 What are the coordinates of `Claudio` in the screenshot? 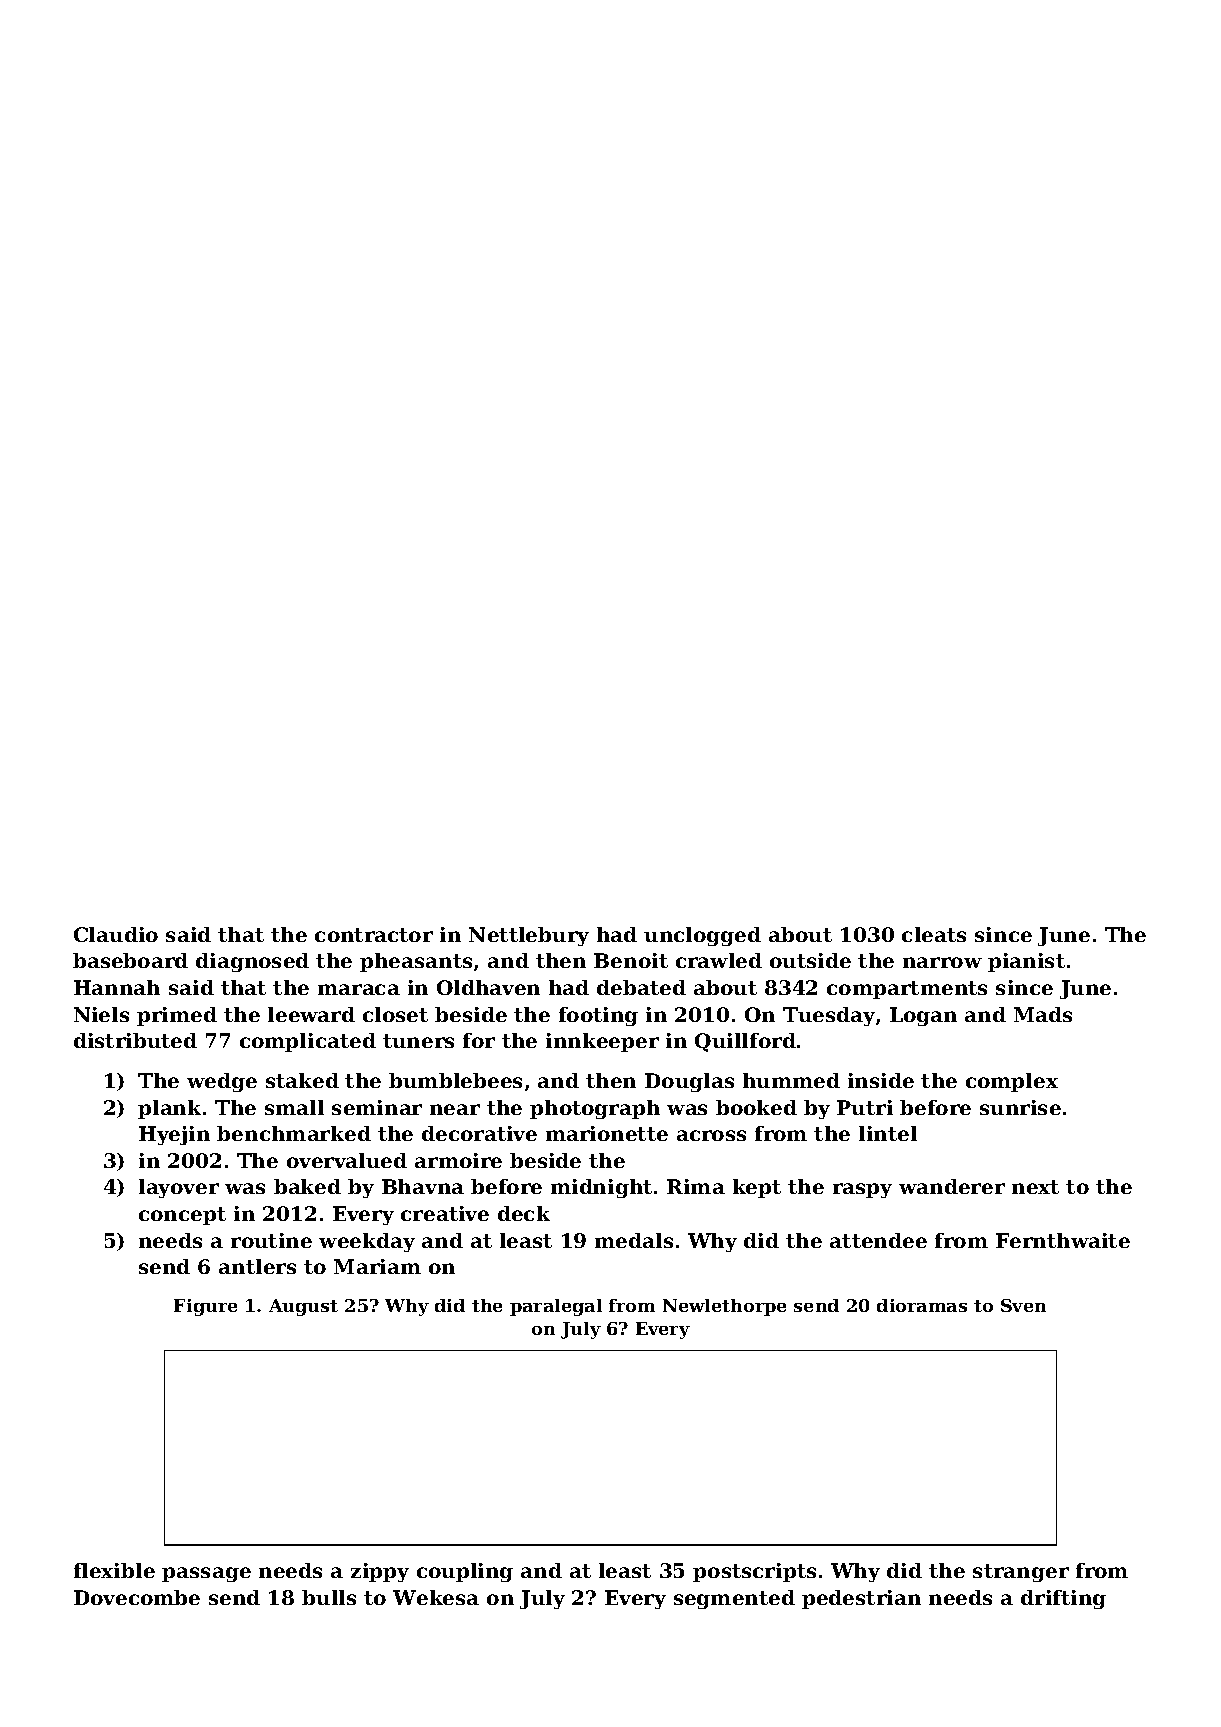 It's located at (116, 934).
